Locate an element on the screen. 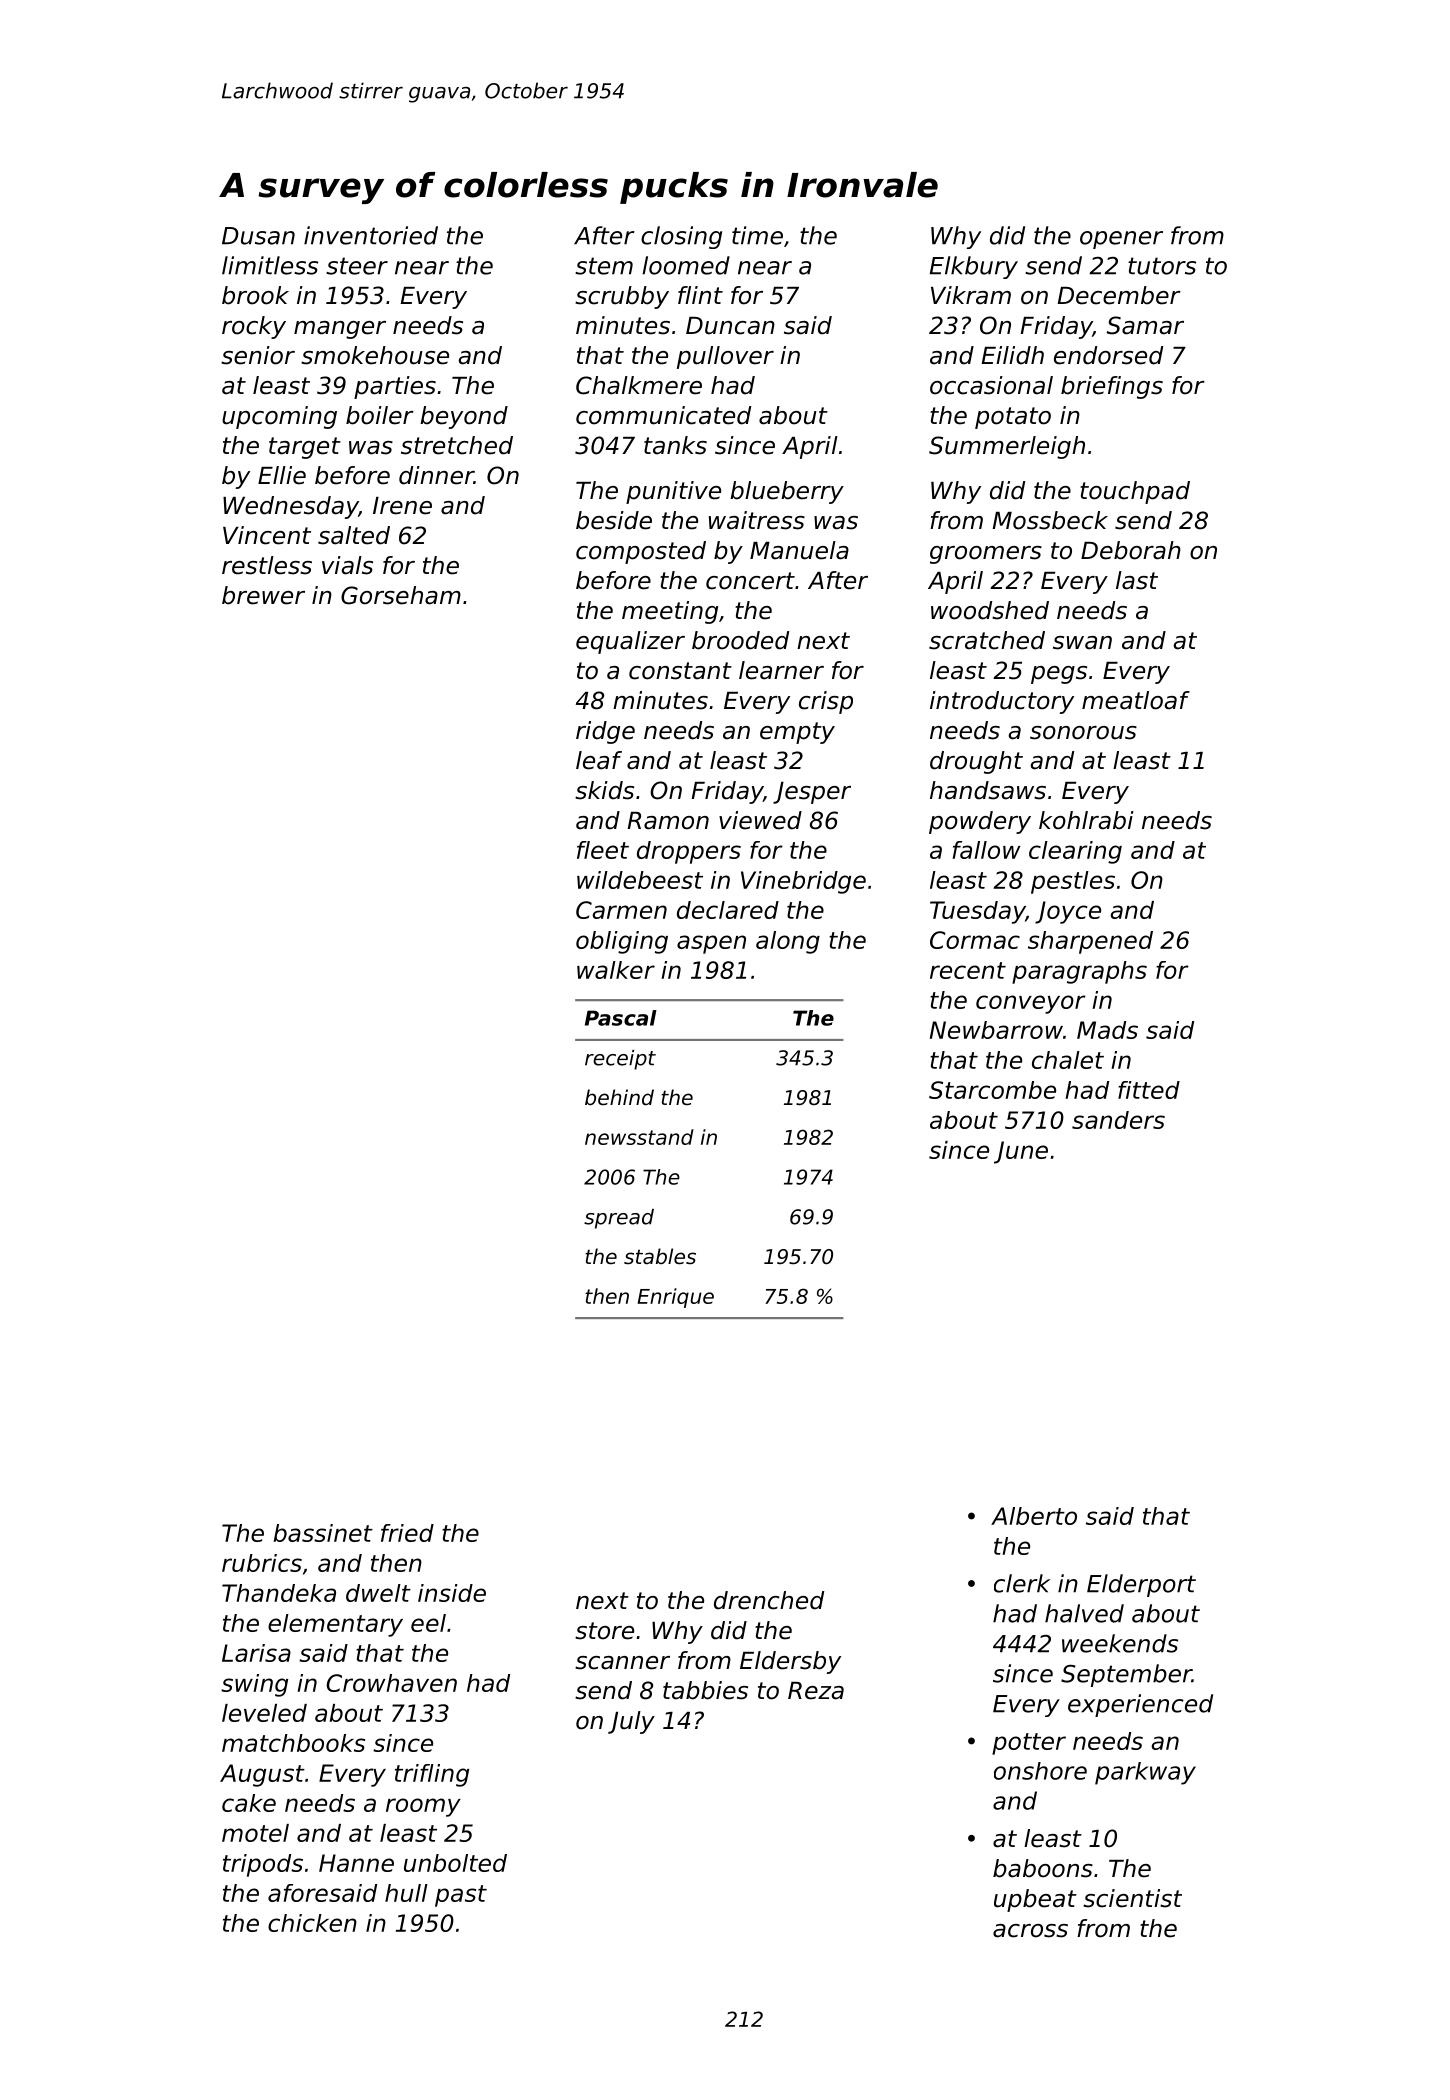 The width and height of the screenshot is (1450, 2100). upbeat is located at coordinates (1035, 1900).
